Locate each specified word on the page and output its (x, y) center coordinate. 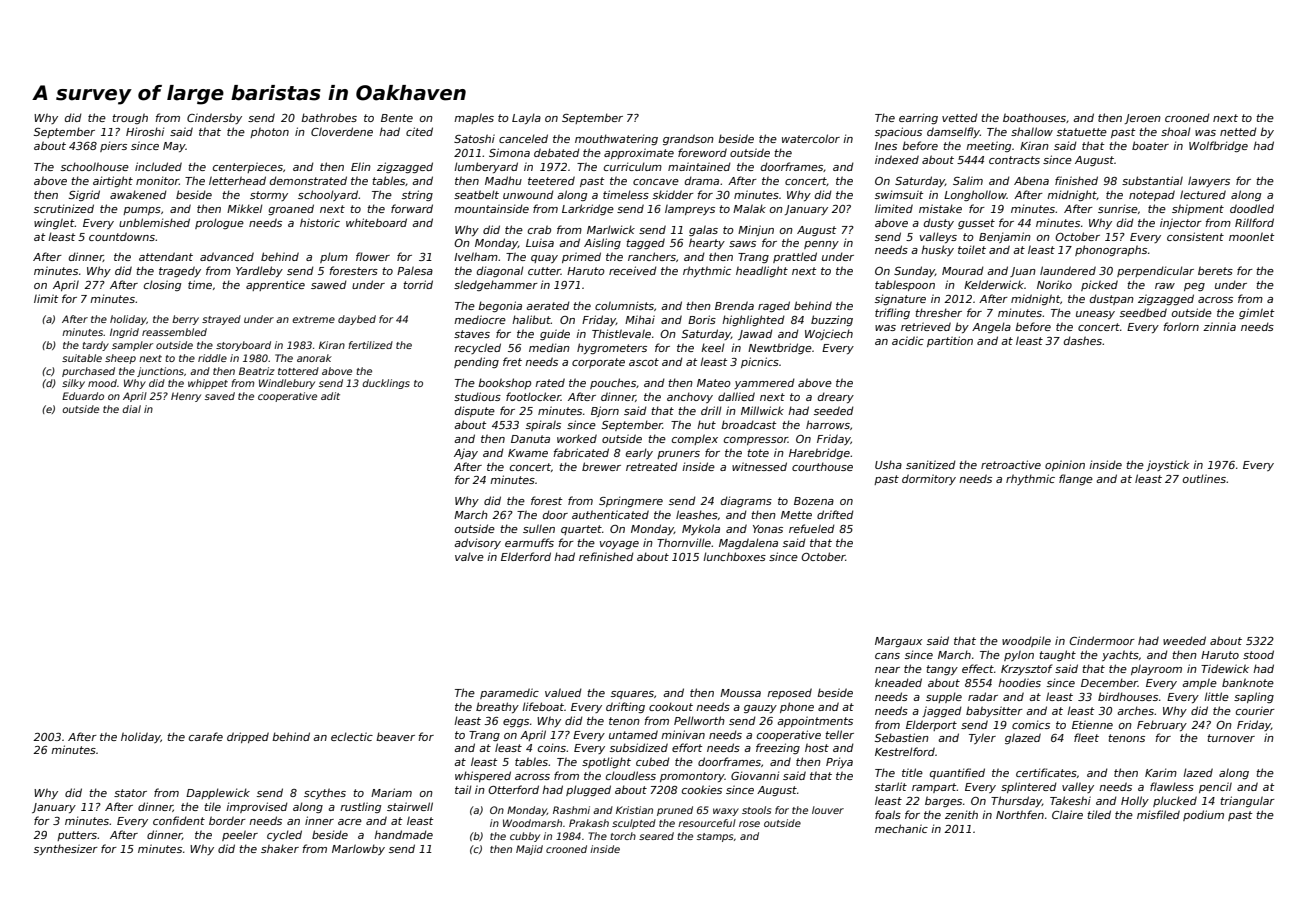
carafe (206, 736)
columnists (624, 305)
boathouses (1034, 117)
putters (77, 836)
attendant (166, 256)
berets (1215, 270)
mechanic (901, 828)
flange (1076, 479)
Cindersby (214, 118)
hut (706, 424)
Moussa (740, 693)
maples (474, 118)
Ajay (466, 453)
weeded (1184, 640)
